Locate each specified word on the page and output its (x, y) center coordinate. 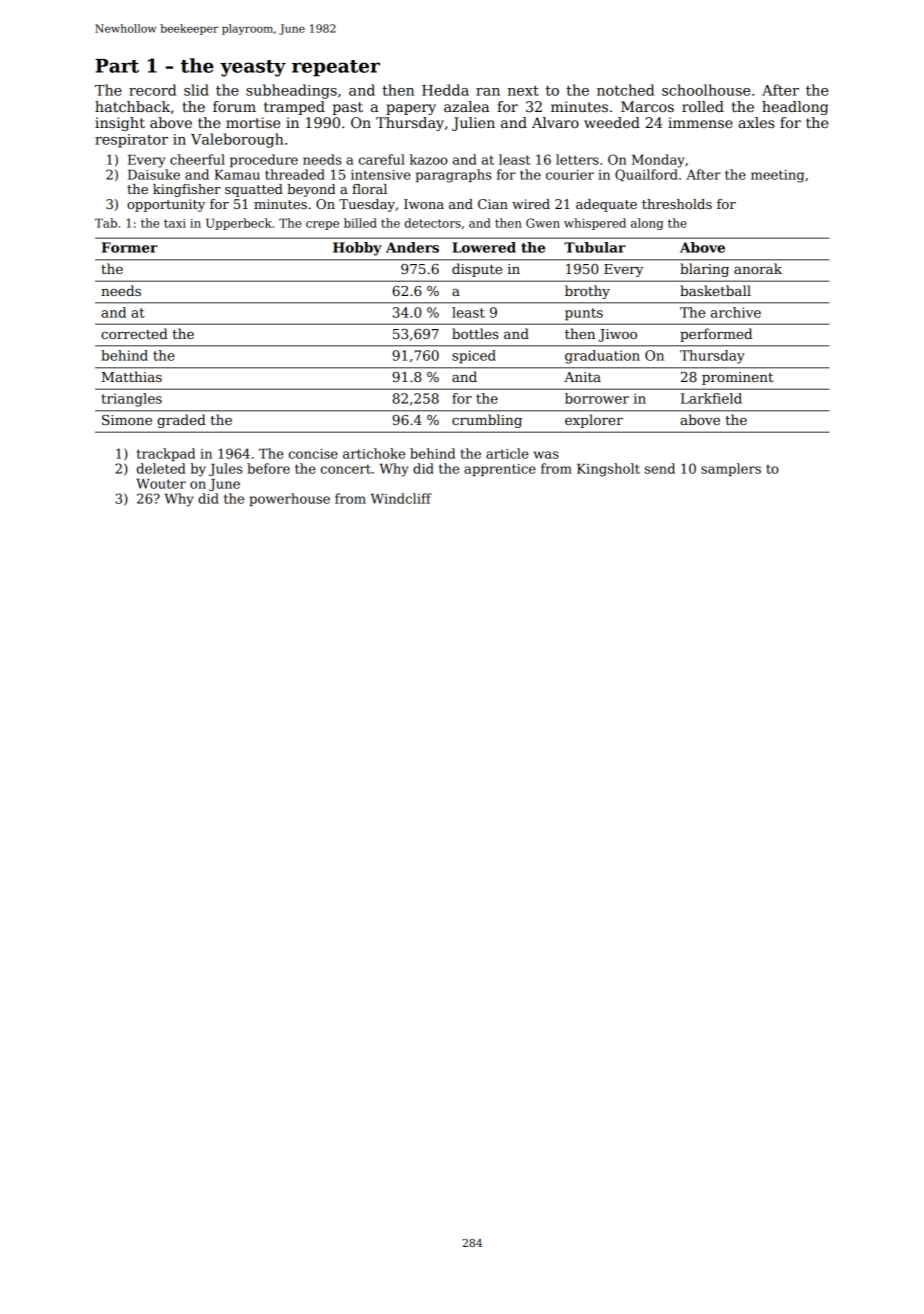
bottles (475, 333)
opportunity (166, 205)
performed (716, 335)
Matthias (132, 376)
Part (117, 66)
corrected (134, 333)
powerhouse (289, 499)
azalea (466, 106)
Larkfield (711, 398)
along (647, 224)
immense (700, 122)
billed (360, 223)
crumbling (487, 421)
